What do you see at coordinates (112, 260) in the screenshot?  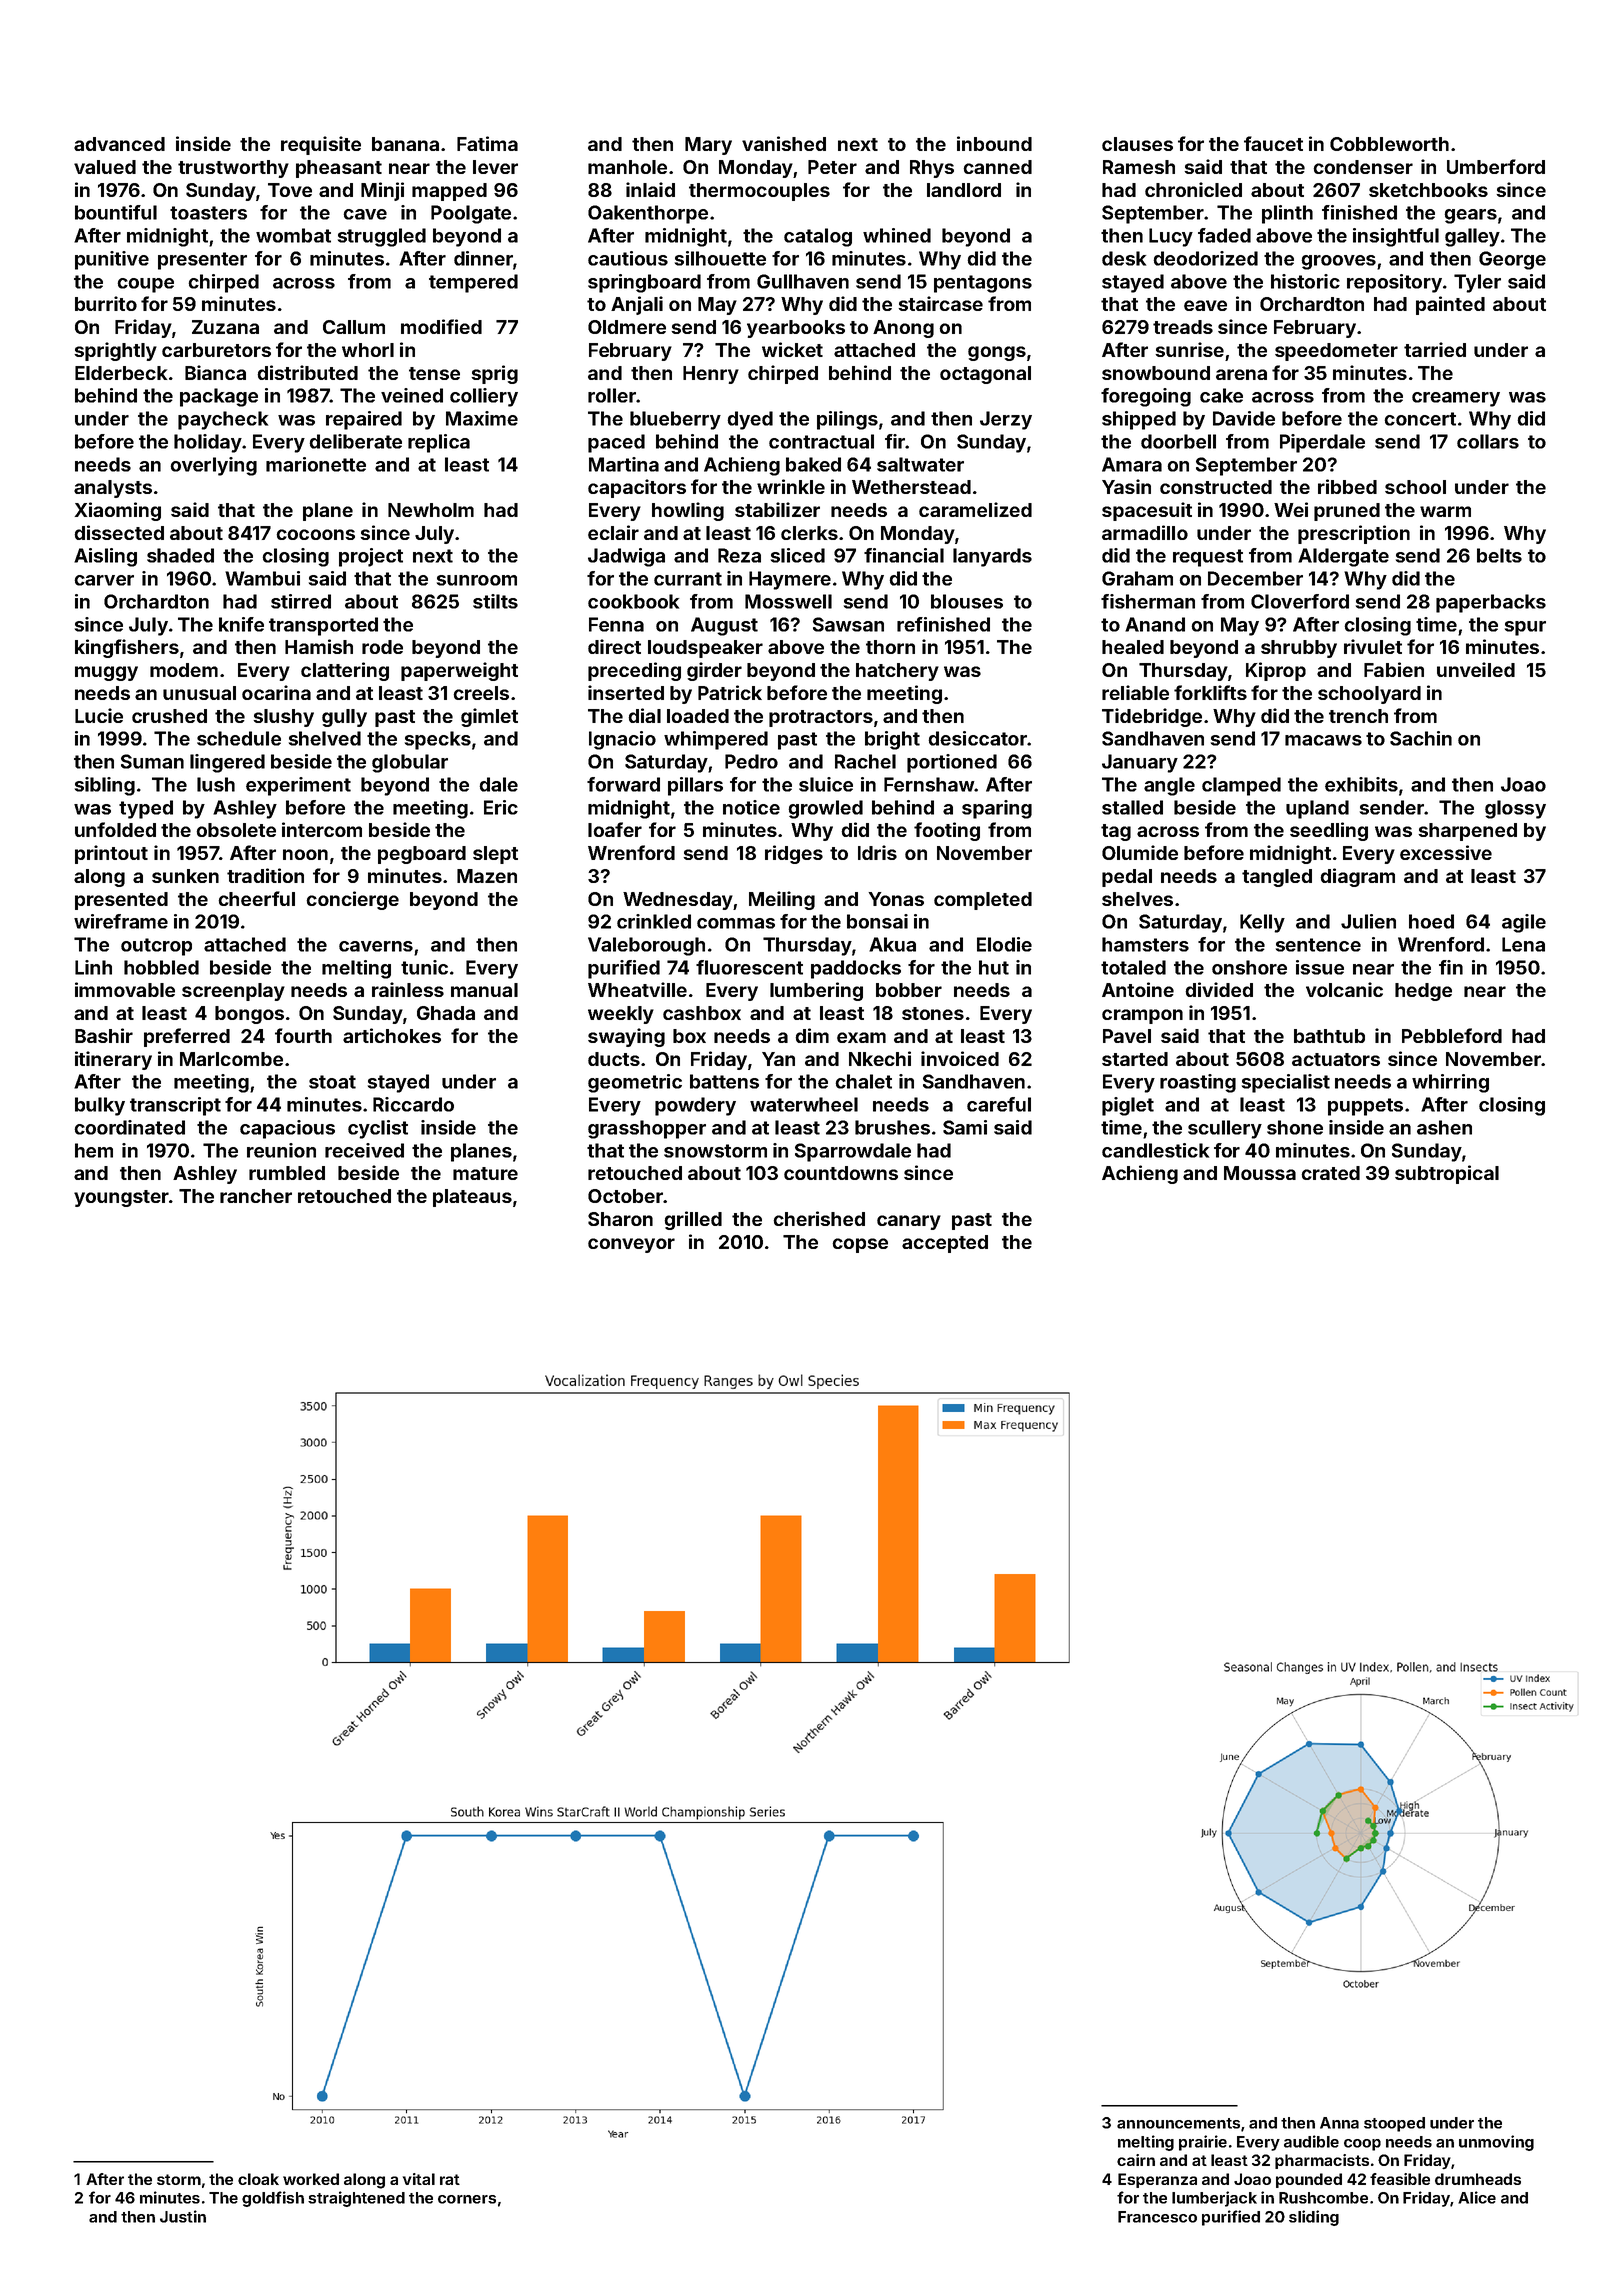 I see `punitive` at bounding box center [112, 260].
